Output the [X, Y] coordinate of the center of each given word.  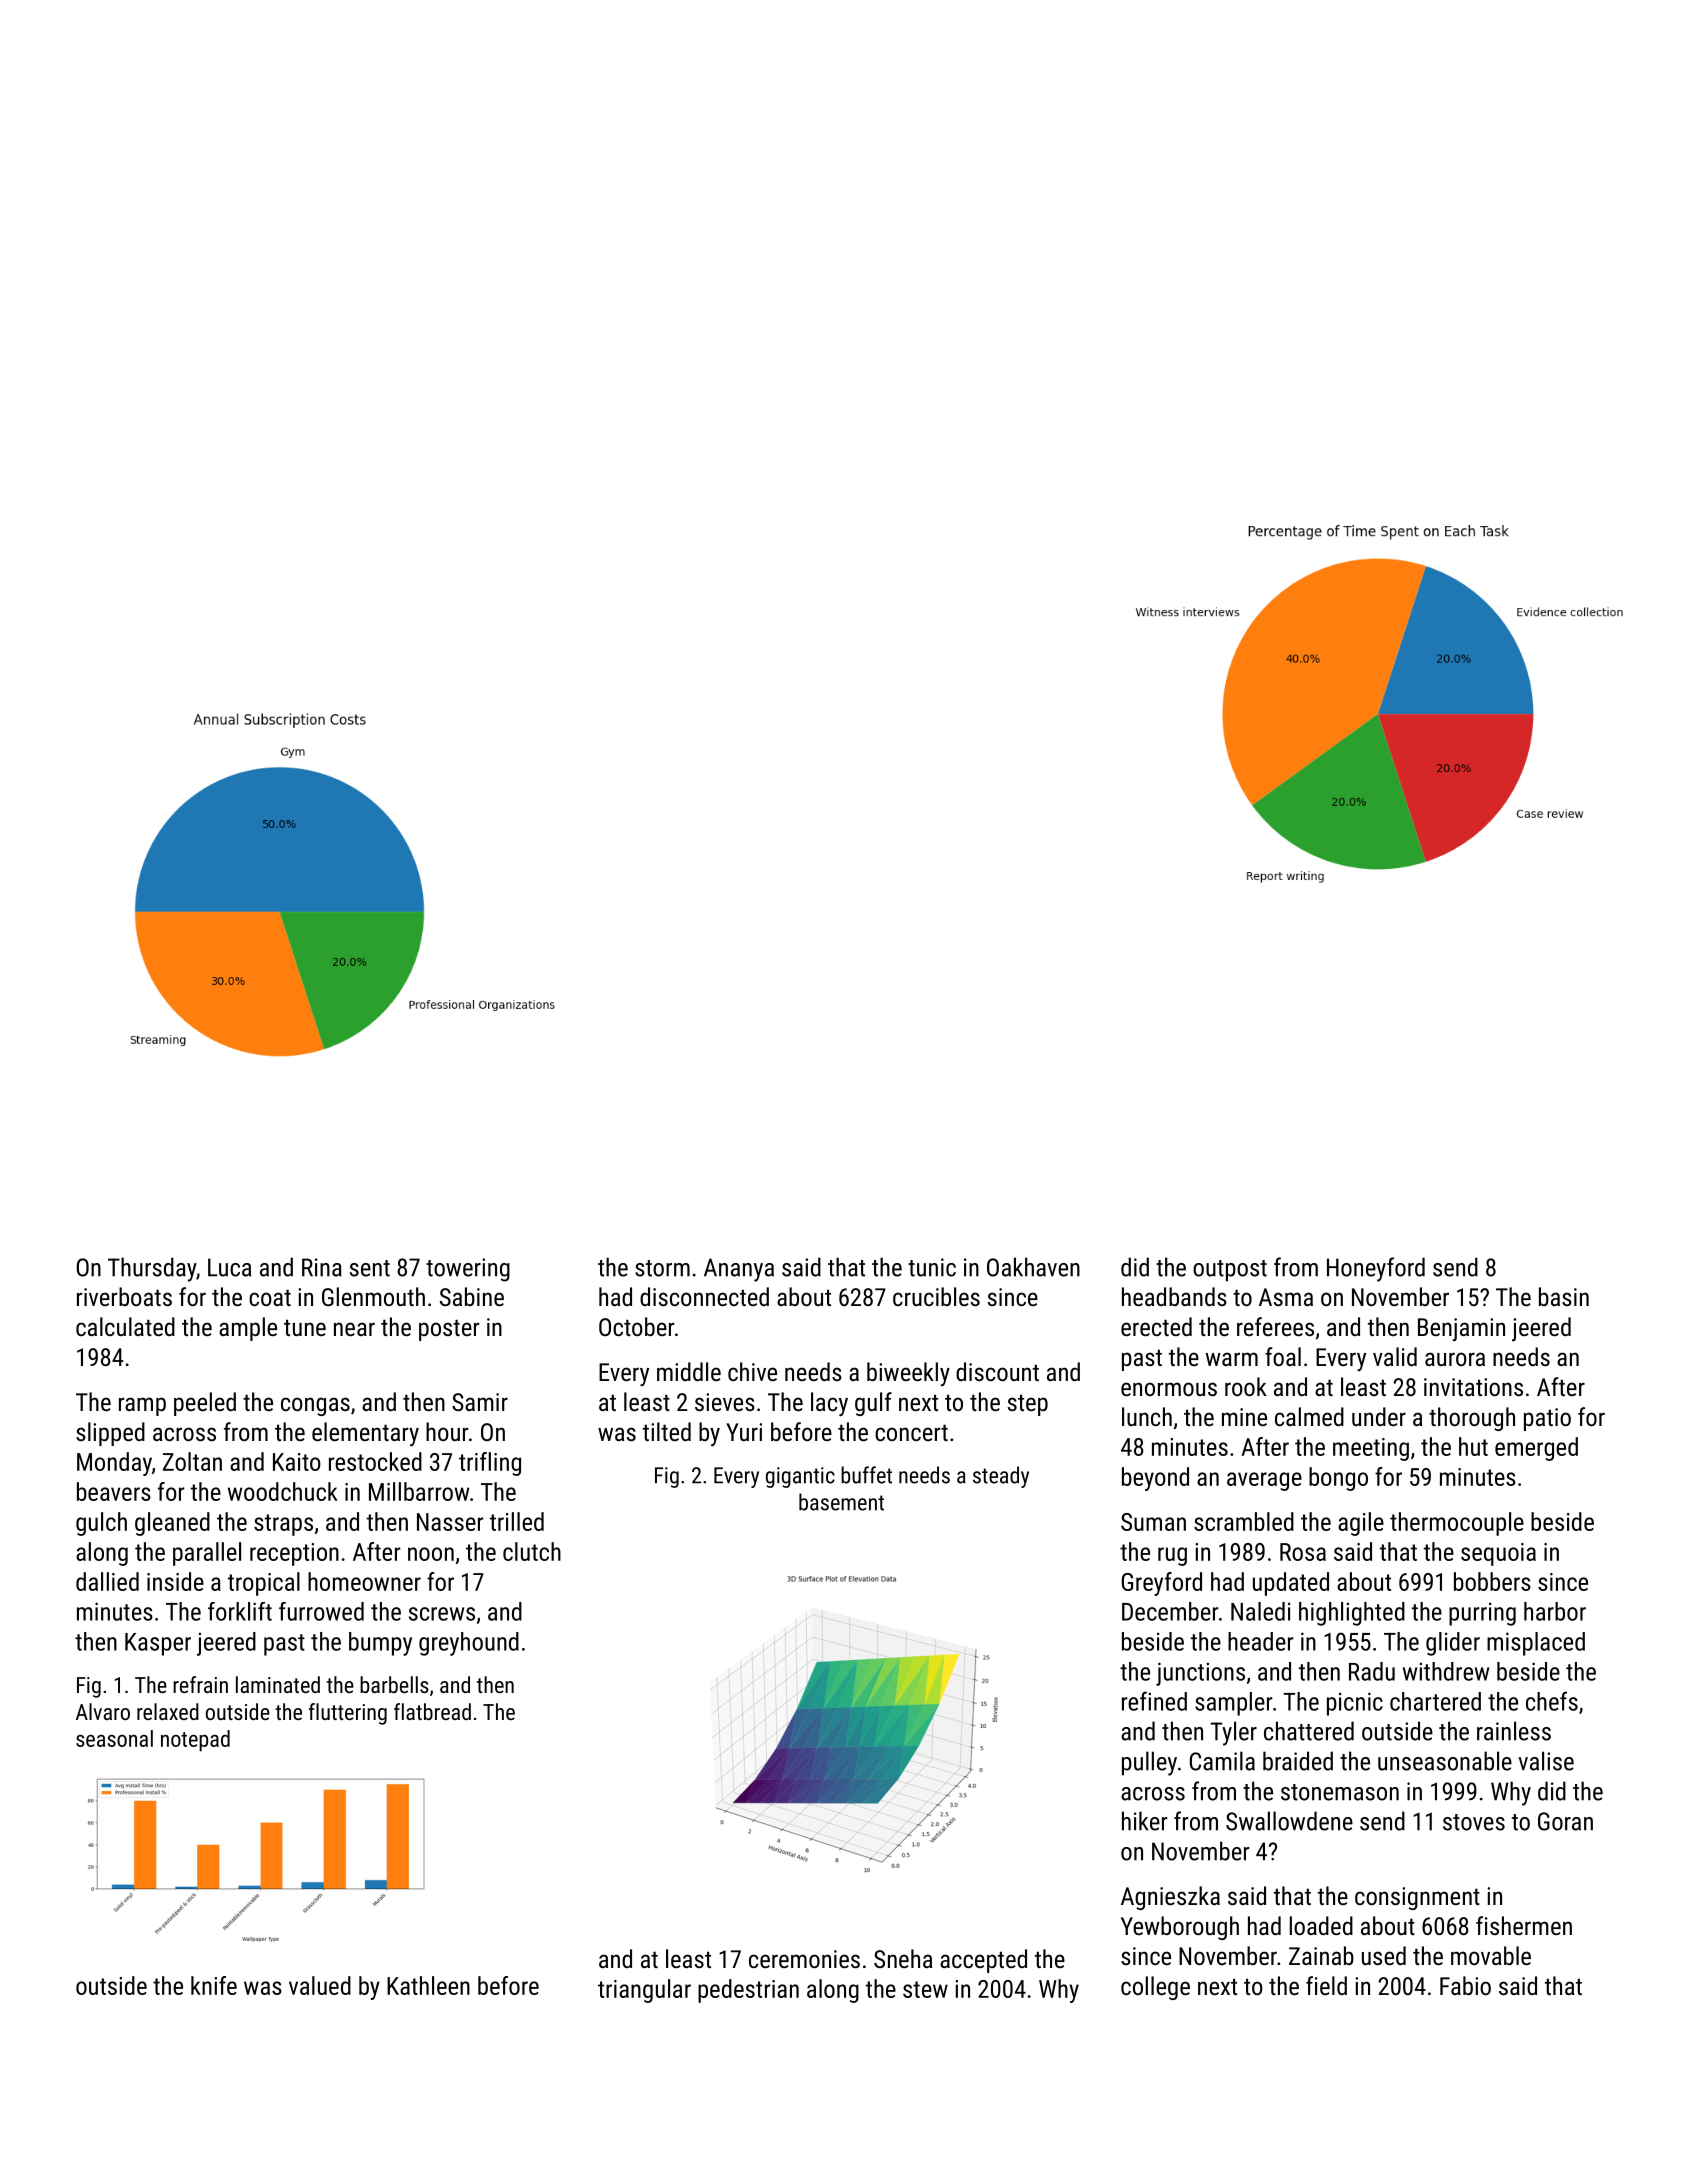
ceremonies [804, 1959]
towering [468, 1270]
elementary [365, 1434]
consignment [1417, 1898]
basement [841, 1502]
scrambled [1244, 1521]
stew [925, 1989]
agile [1361, 1524]
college [1155, 1988]
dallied [107, 1581]
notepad [195, 1741]
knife [214, 1985]
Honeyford [1376, 1269]
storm [662, 1268]
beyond [1155, 1479]
